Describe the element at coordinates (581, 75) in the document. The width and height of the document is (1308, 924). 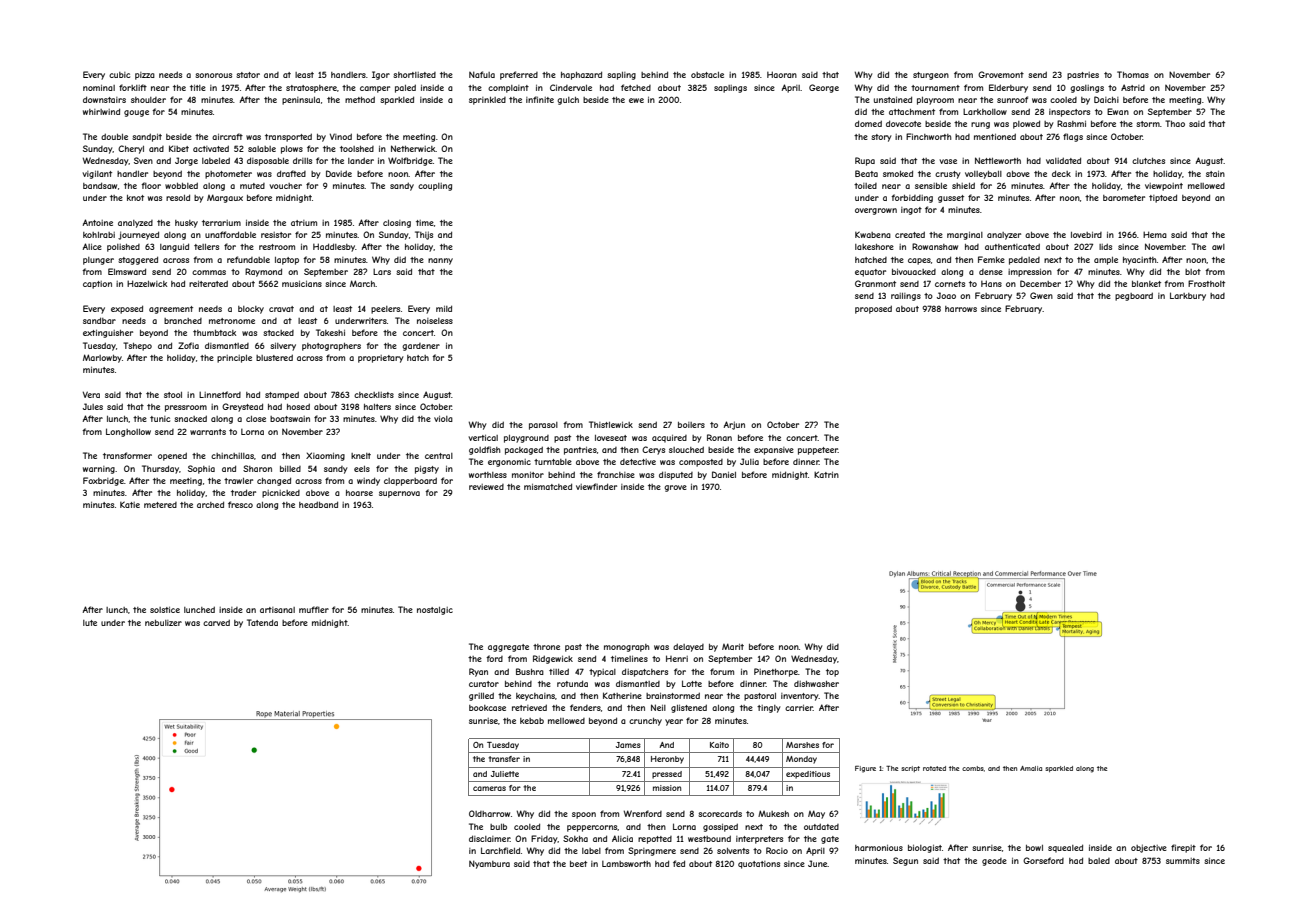
I see `haphazard` at that location.
